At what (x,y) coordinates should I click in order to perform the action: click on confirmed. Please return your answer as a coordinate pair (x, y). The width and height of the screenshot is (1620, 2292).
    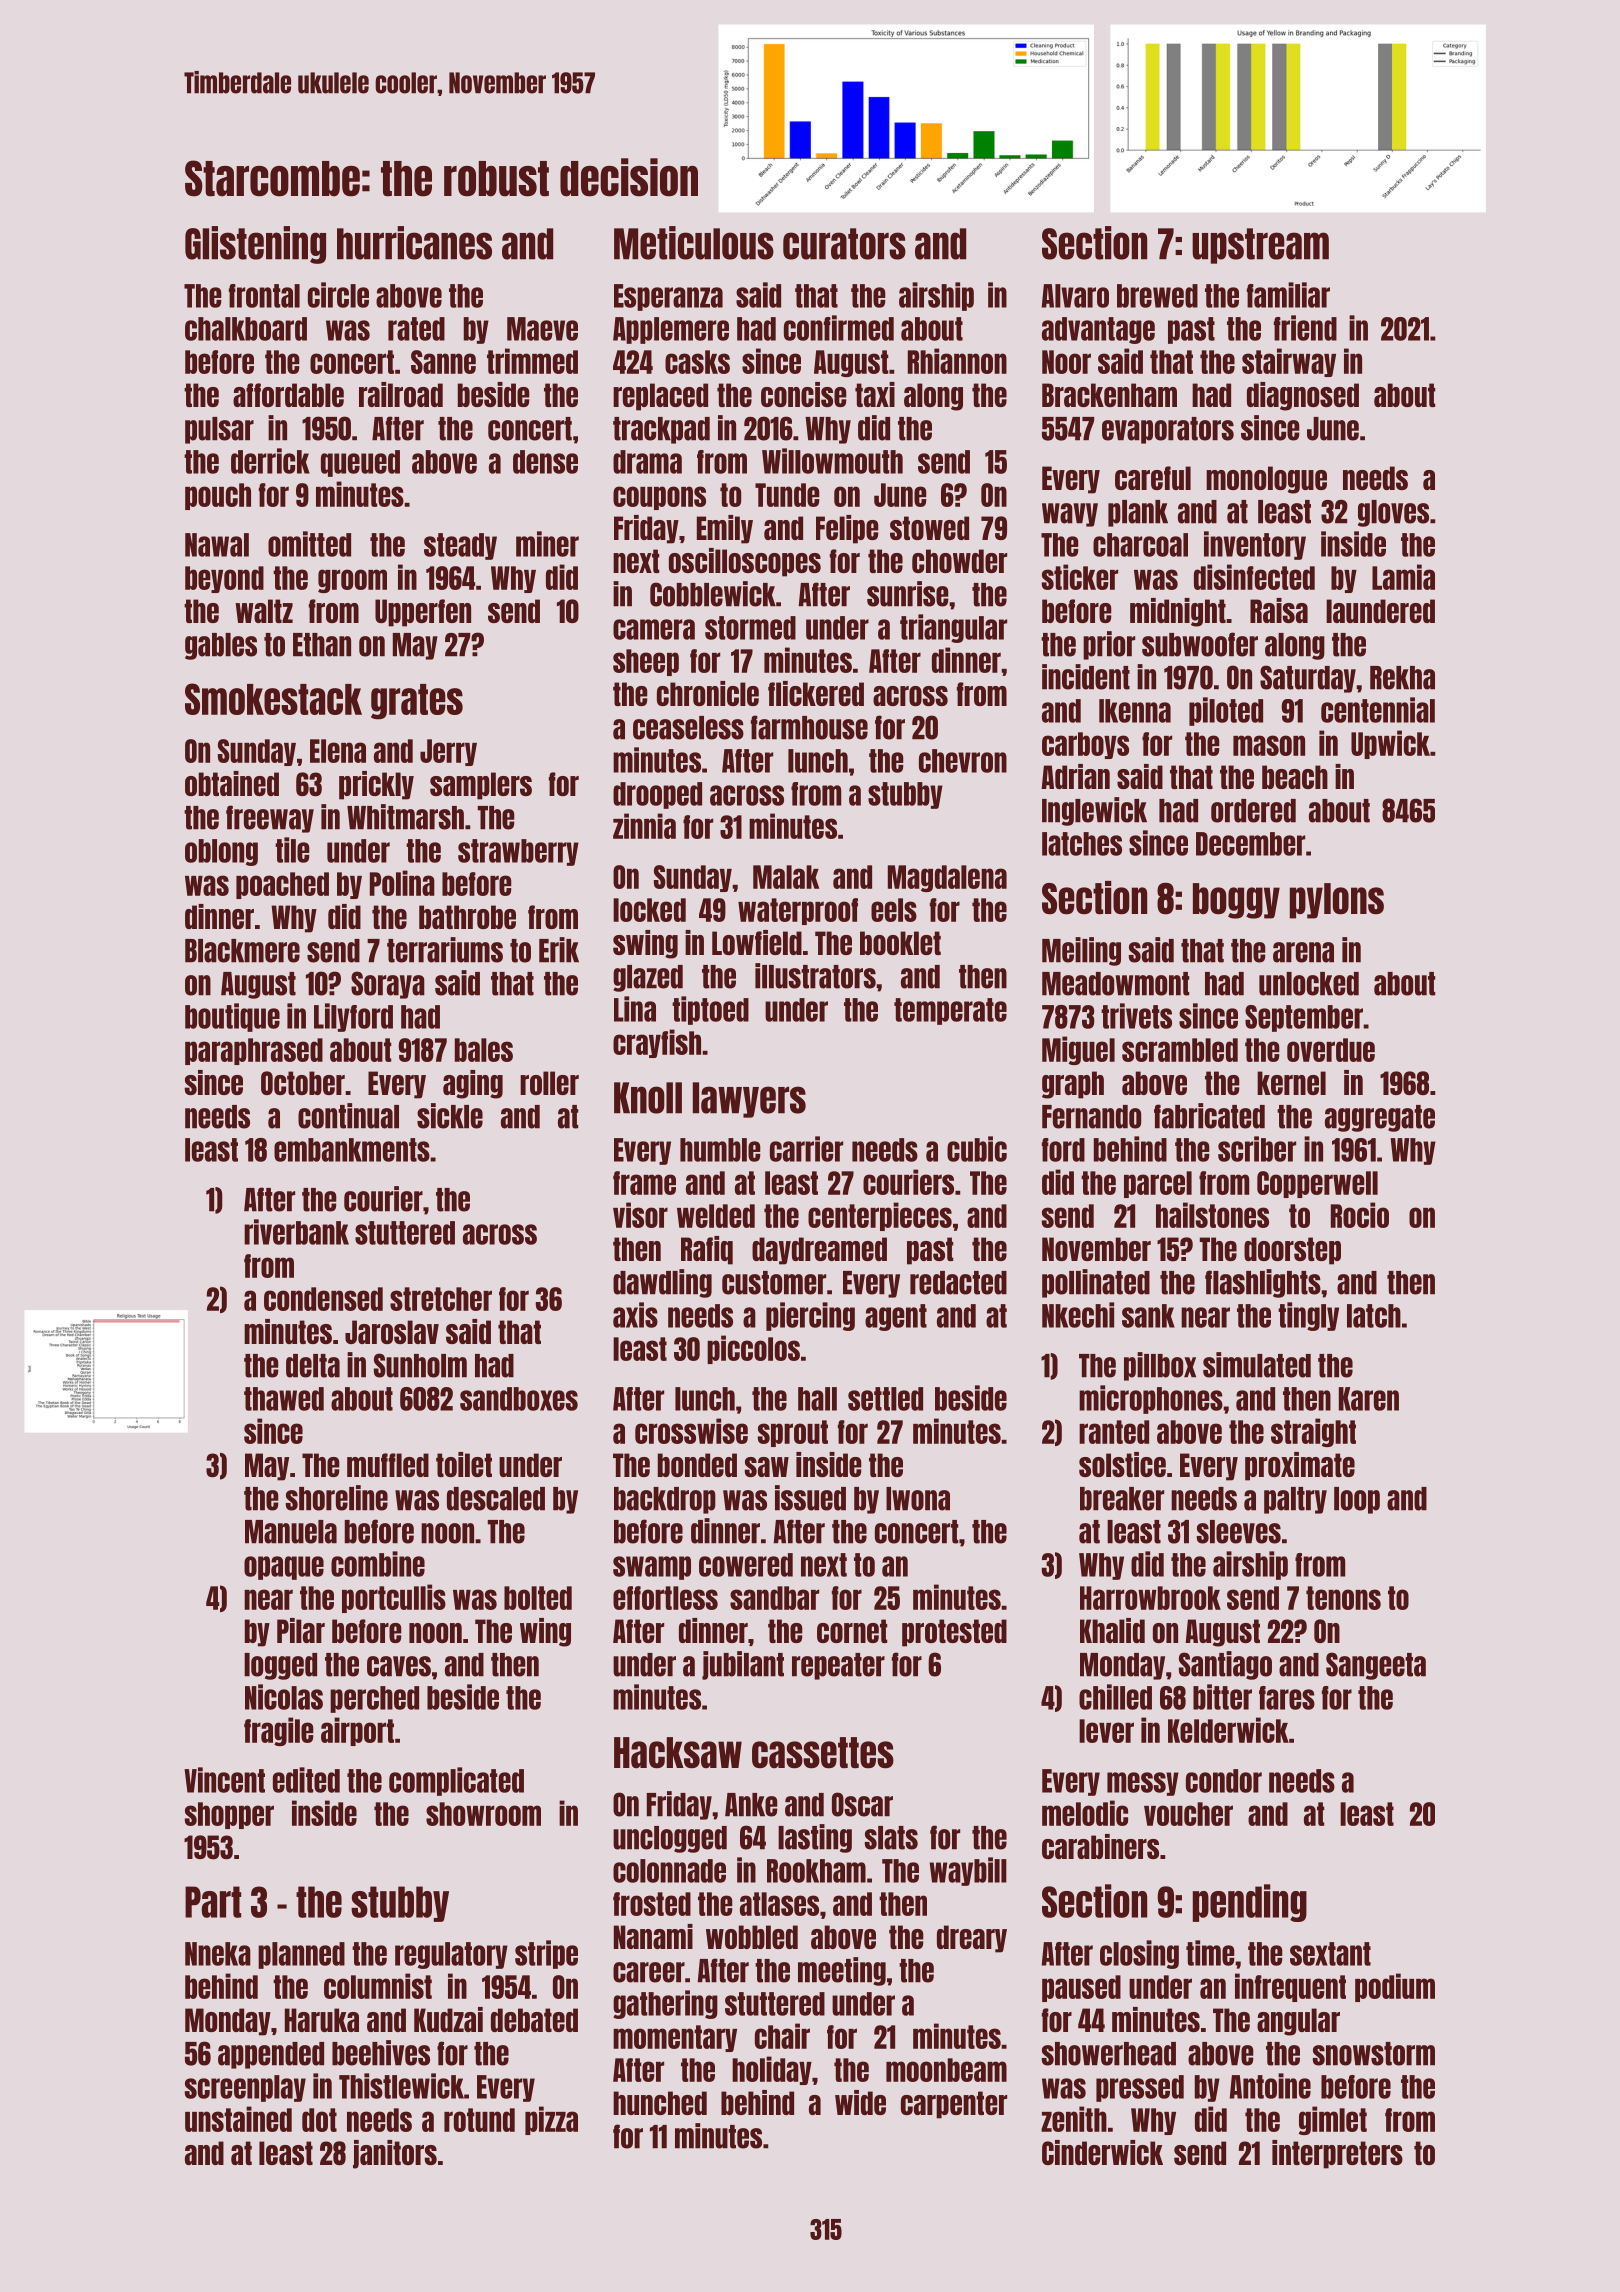
    Looking at the image, I should click on (839, 328).
